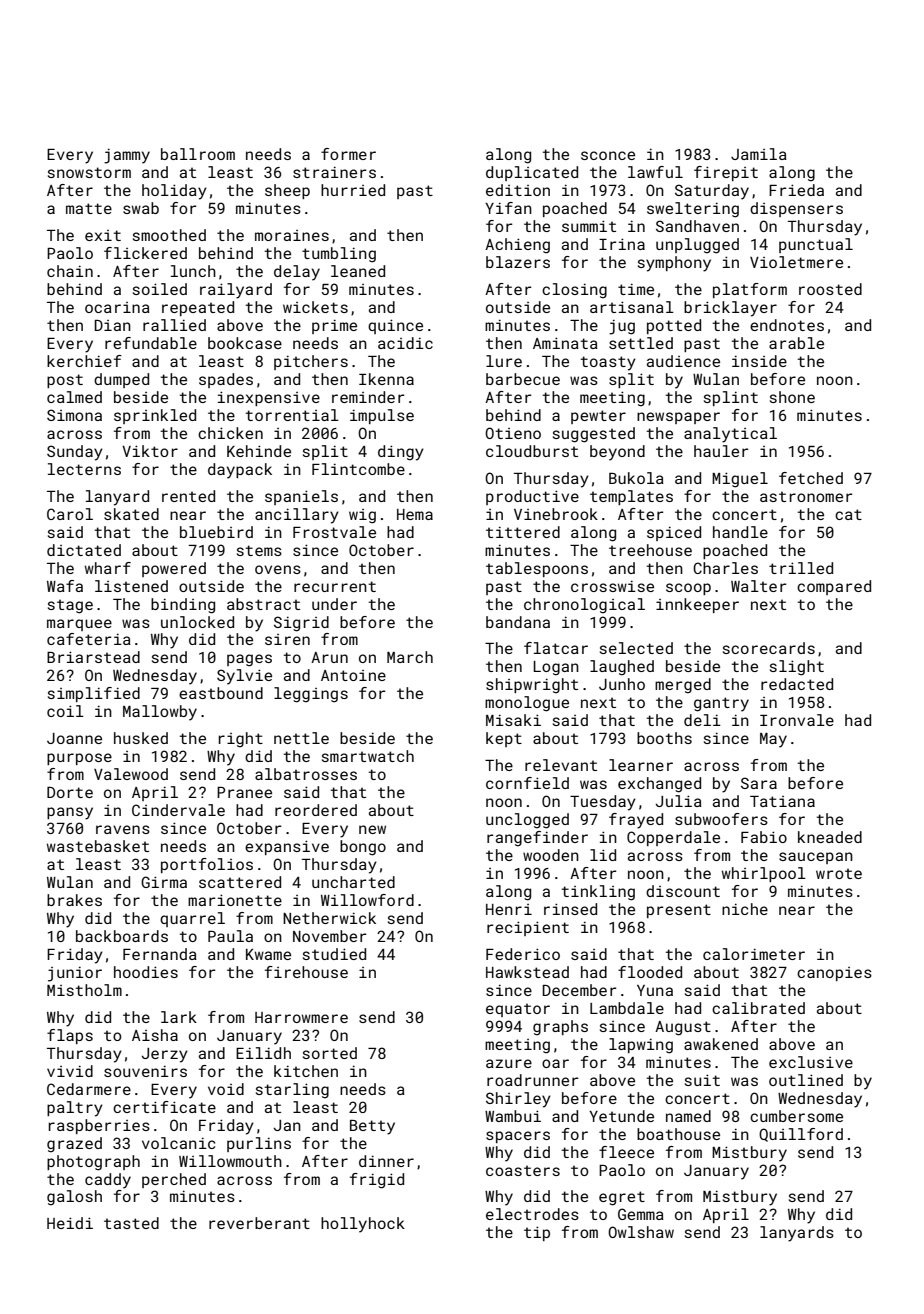 This document has width=924, height=1314. I want to click on reverberant, so click(259, 1223).
